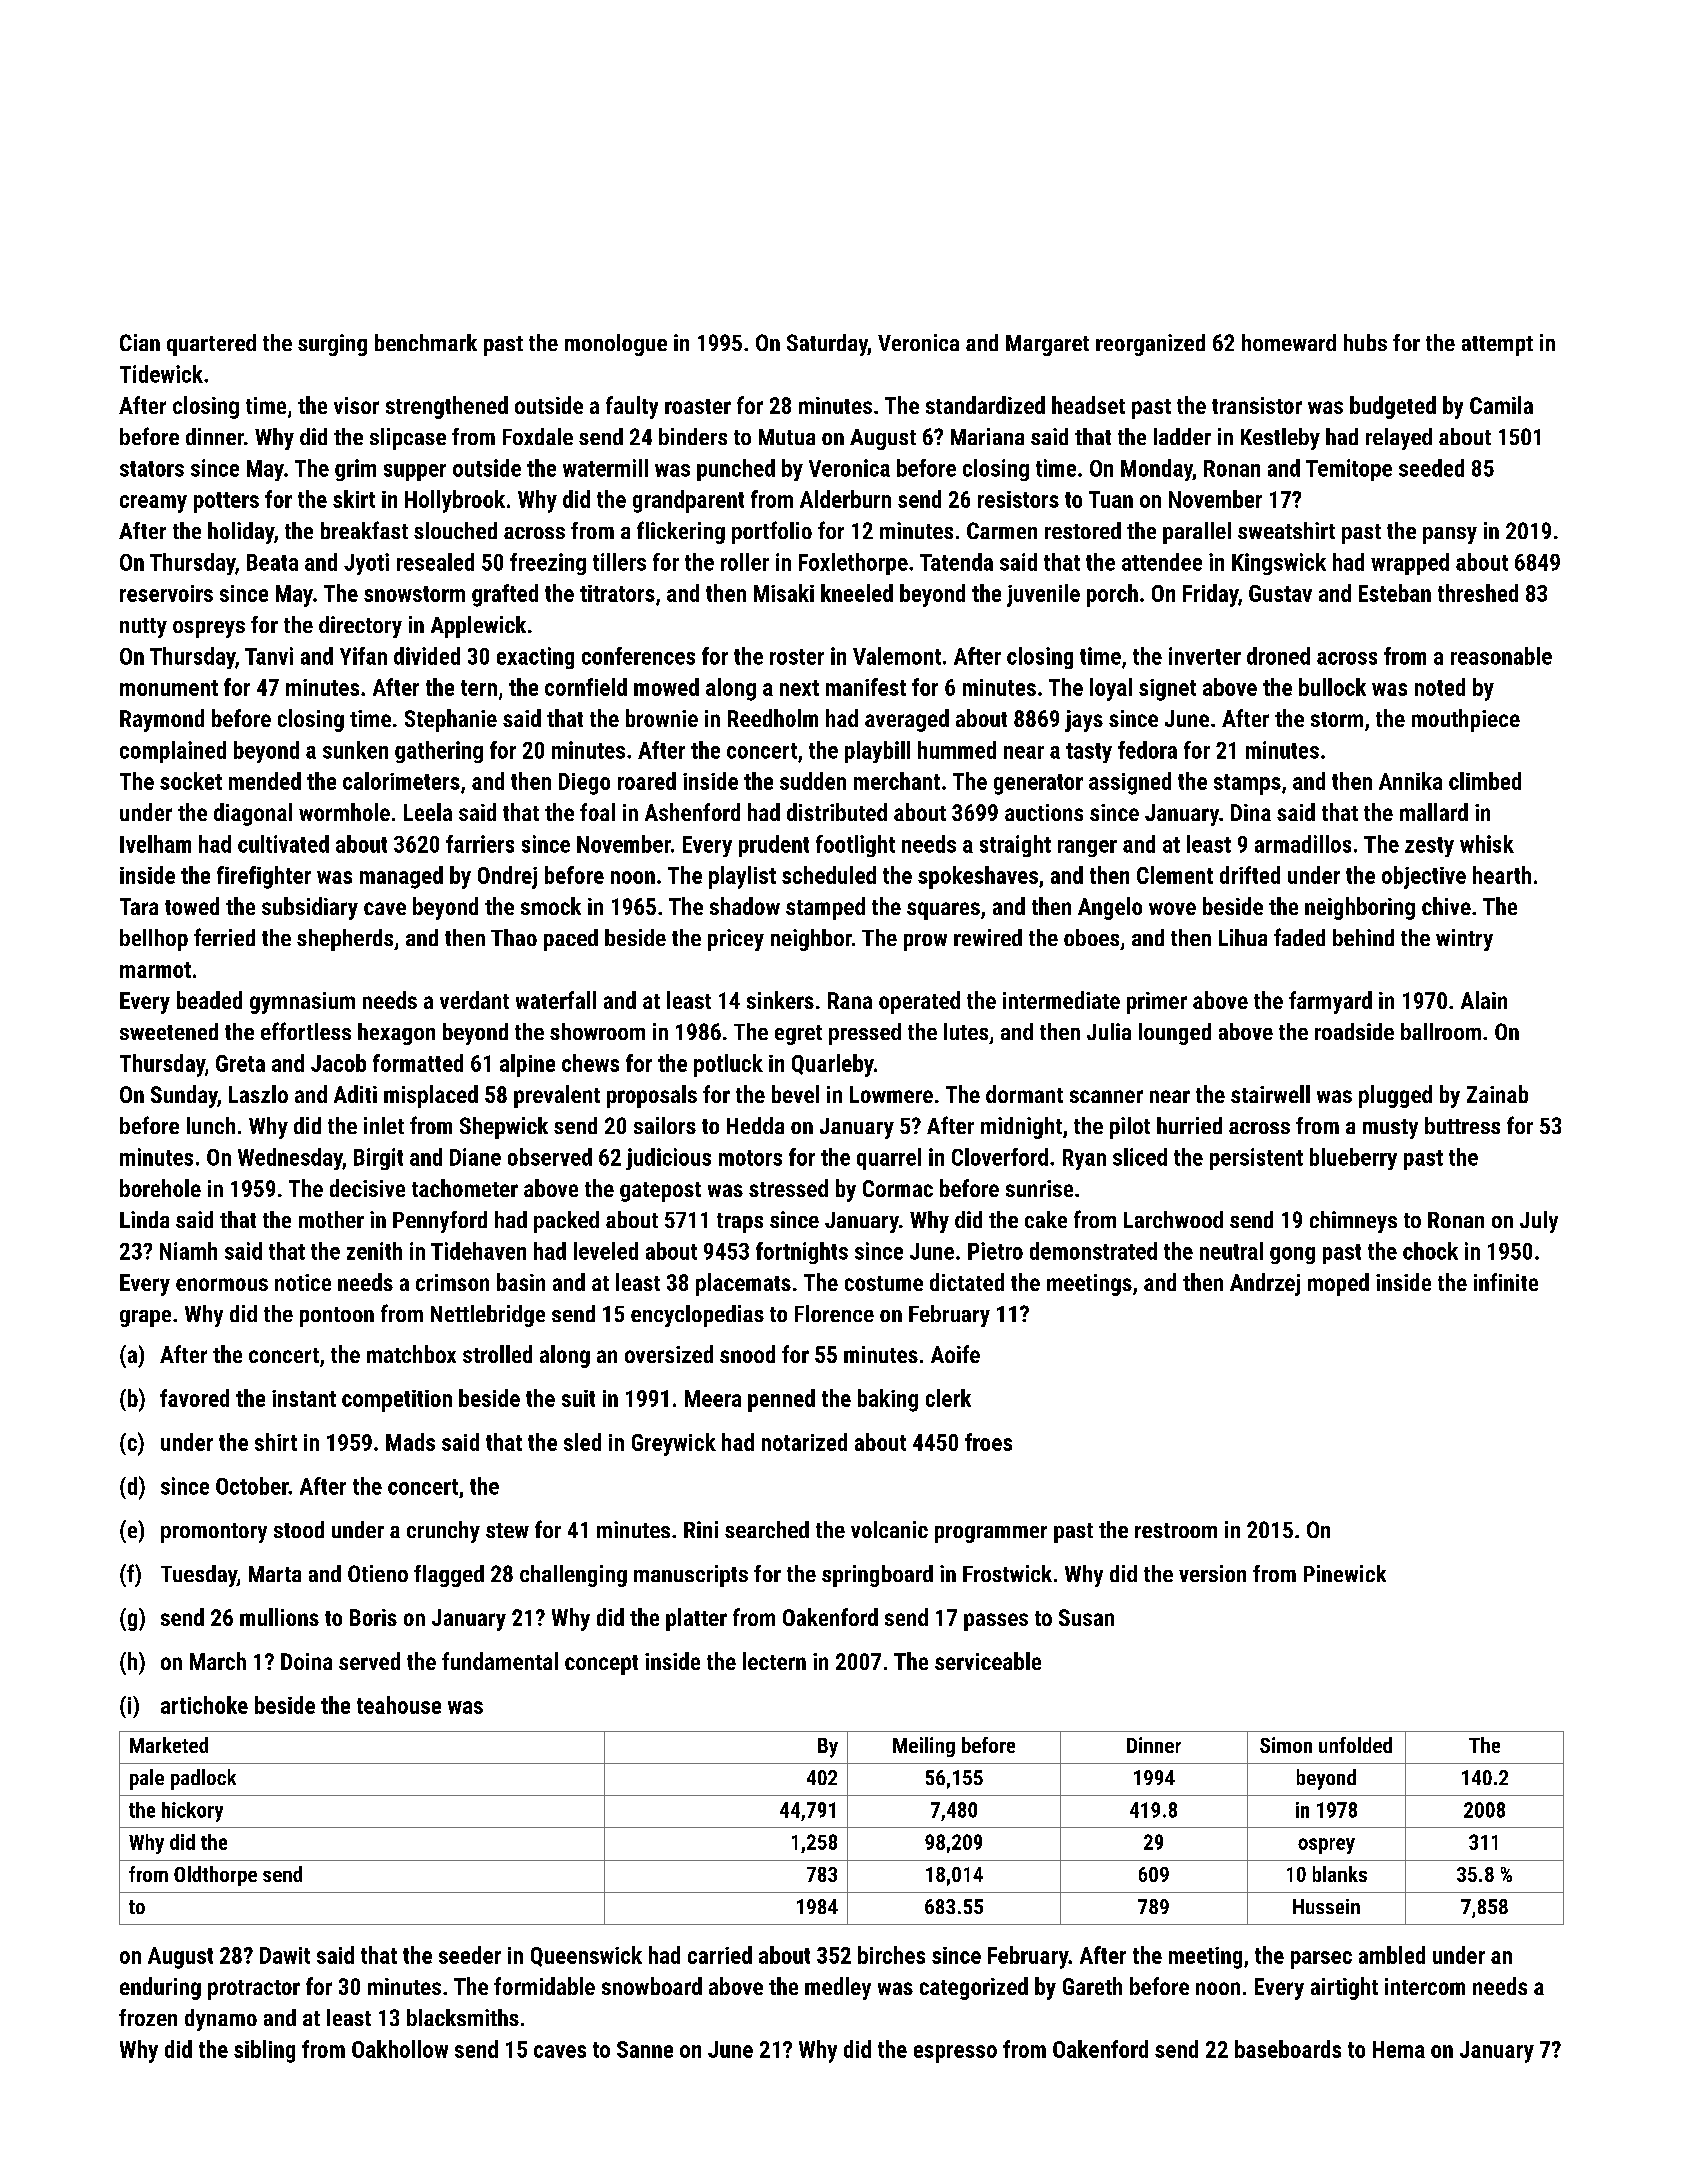  I want to click on ambled, so click(1392, 1955).
